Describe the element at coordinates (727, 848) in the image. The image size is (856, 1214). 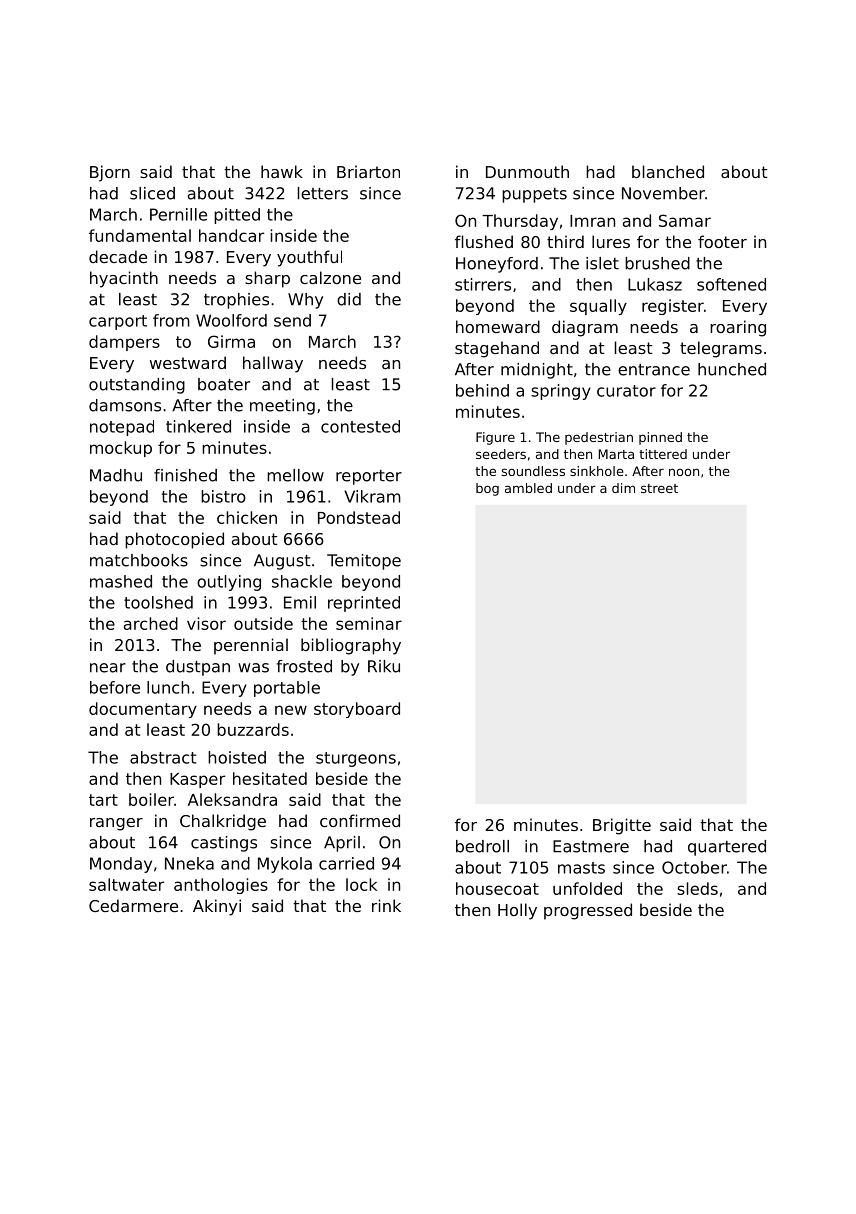
I see `quartered` at that location.
